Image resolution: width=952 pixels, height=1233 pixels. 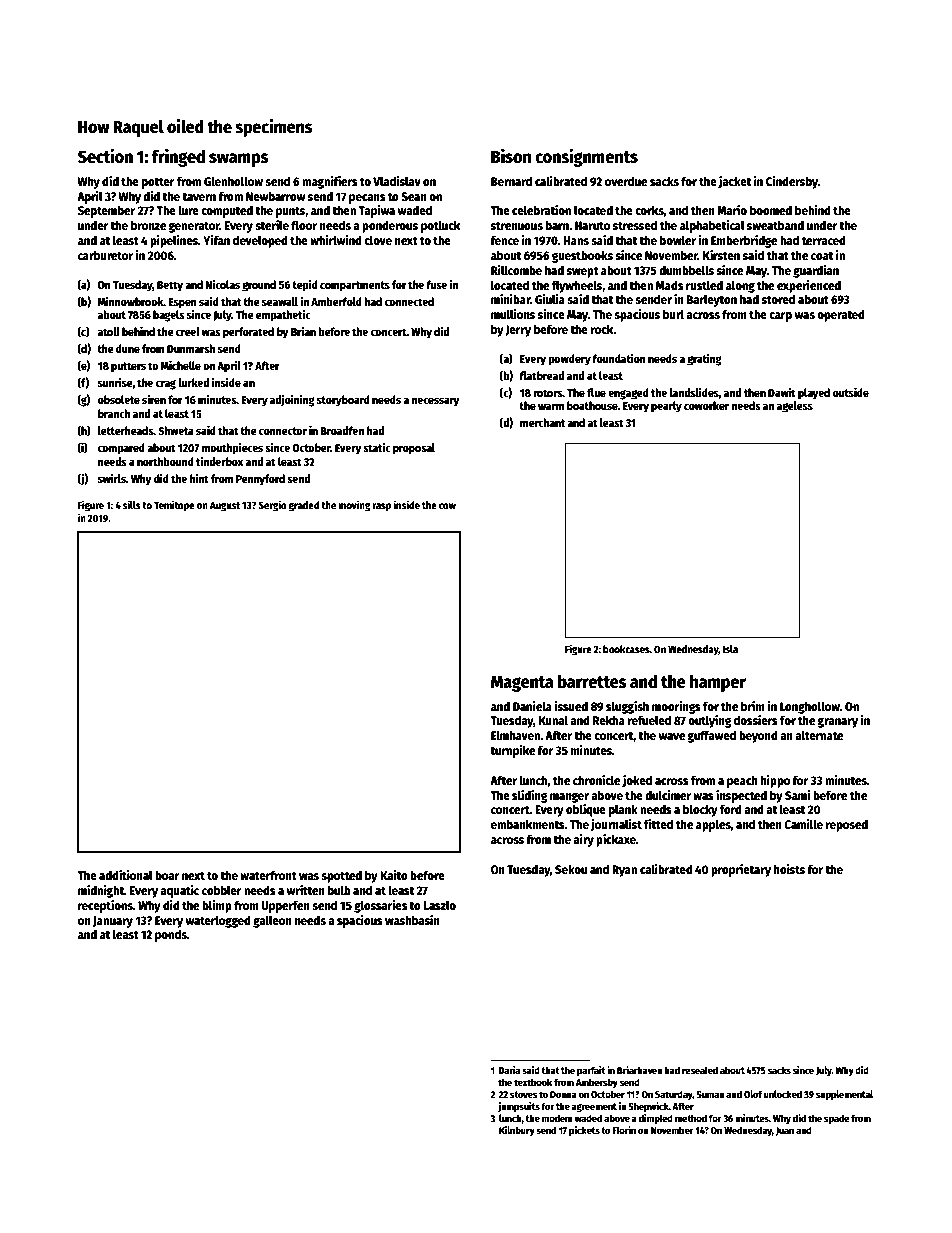 I want to click on grating, so click(x=704, y=360).
